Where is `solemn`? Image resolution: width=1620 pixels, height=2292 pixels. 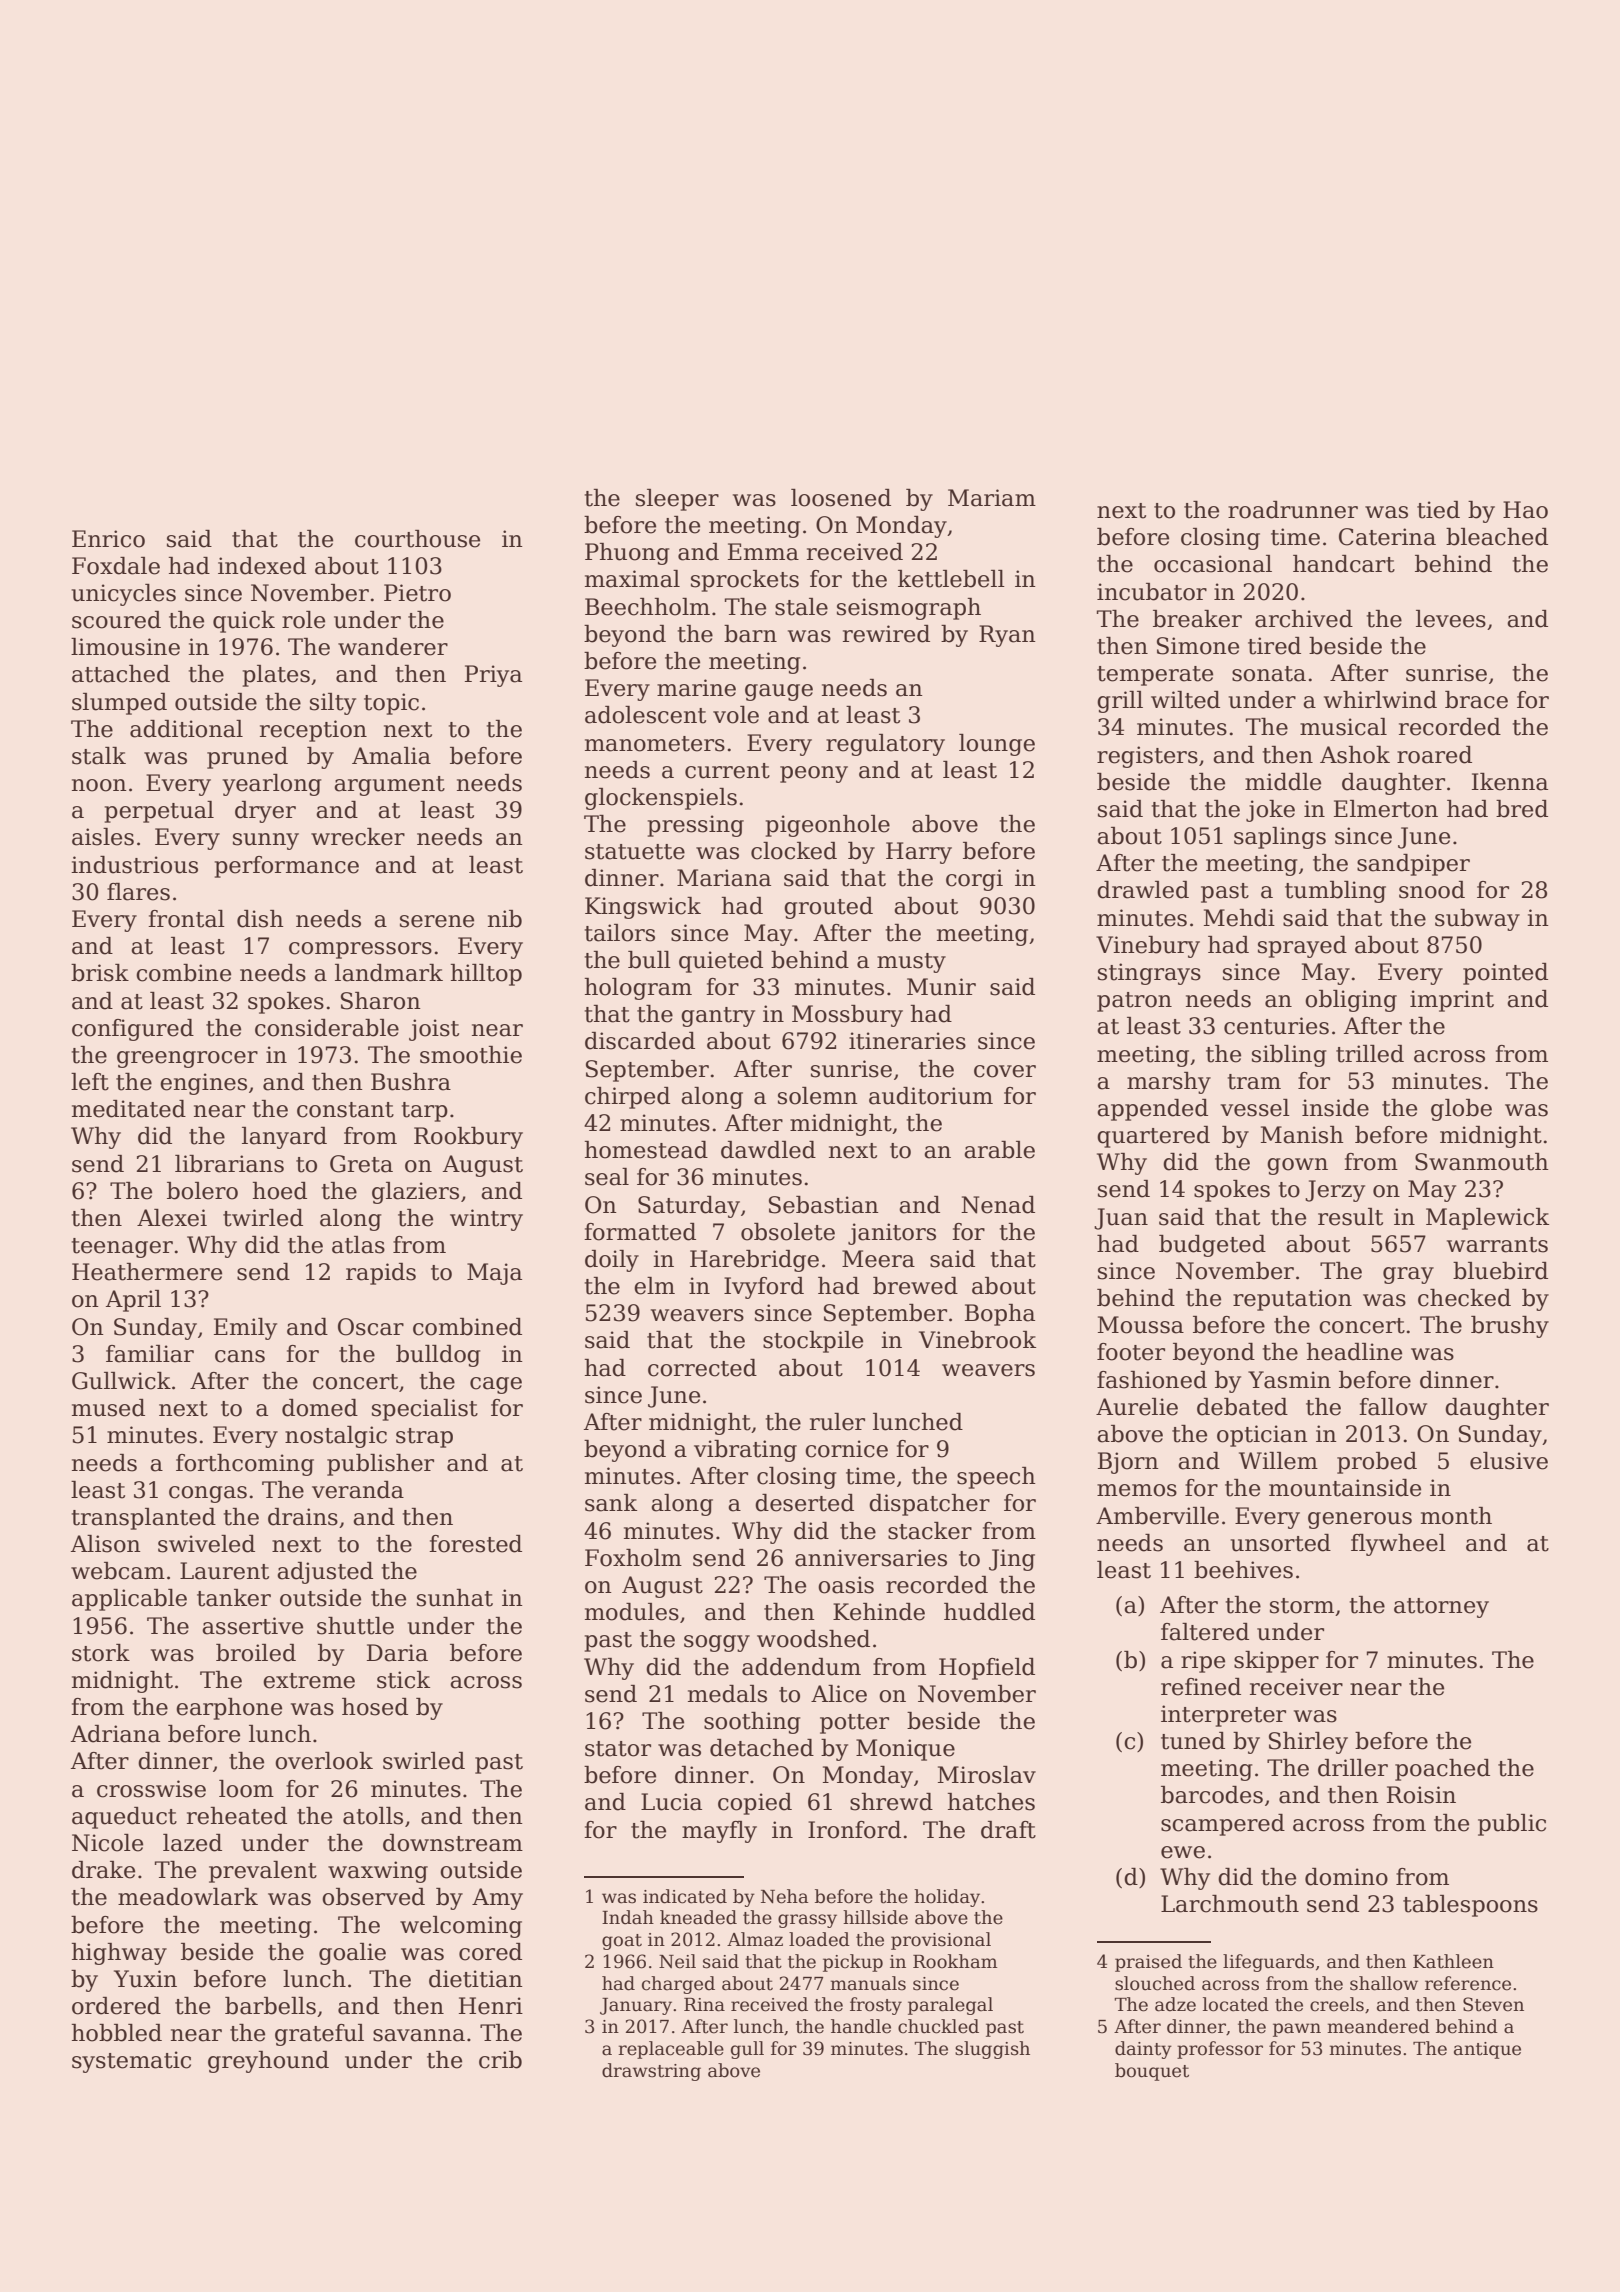
solemn is located at coordinates (818, 1096).
